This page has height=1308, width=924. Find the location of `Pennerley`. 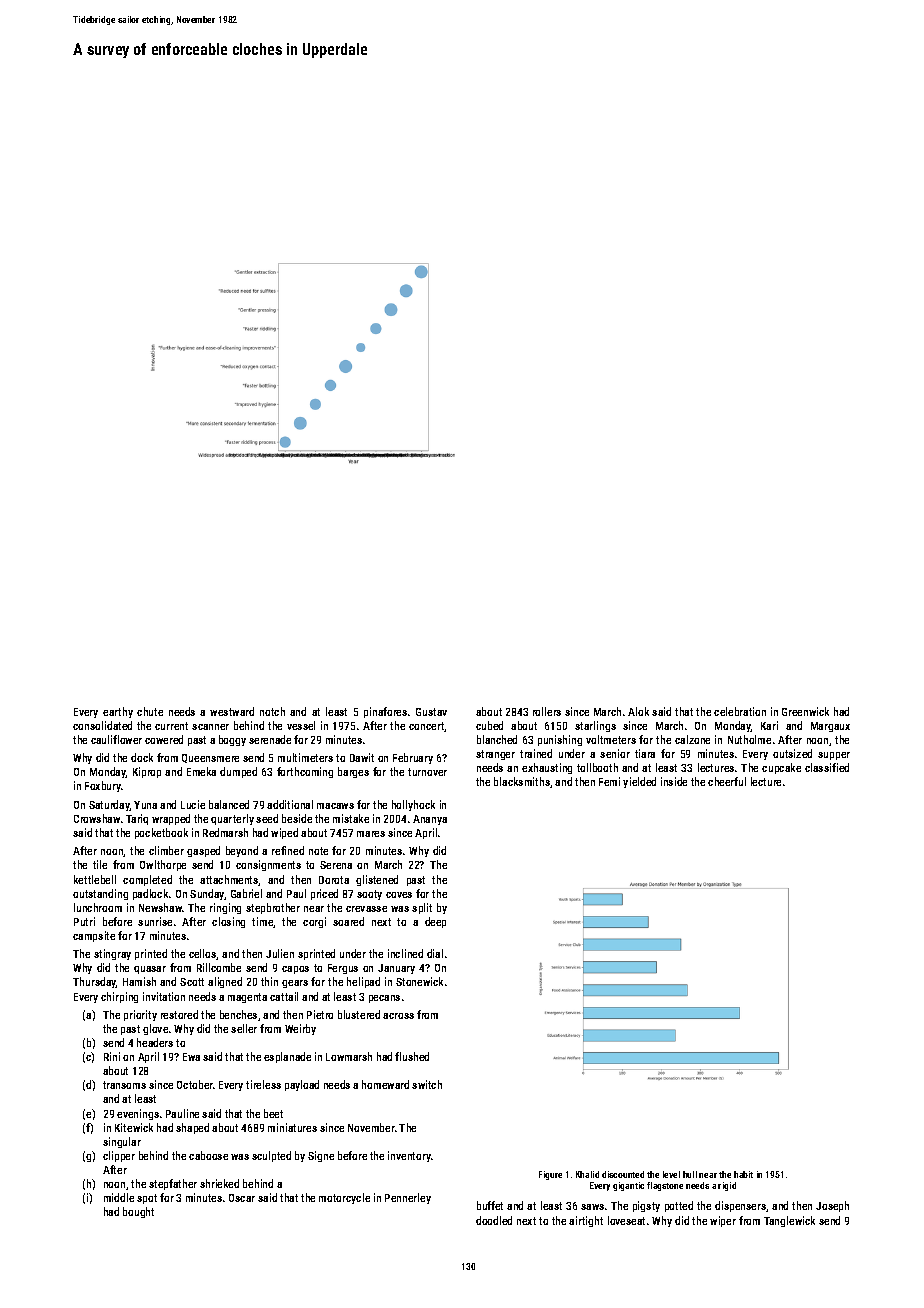

Pennerley is located at coordinates (408, 1198).
